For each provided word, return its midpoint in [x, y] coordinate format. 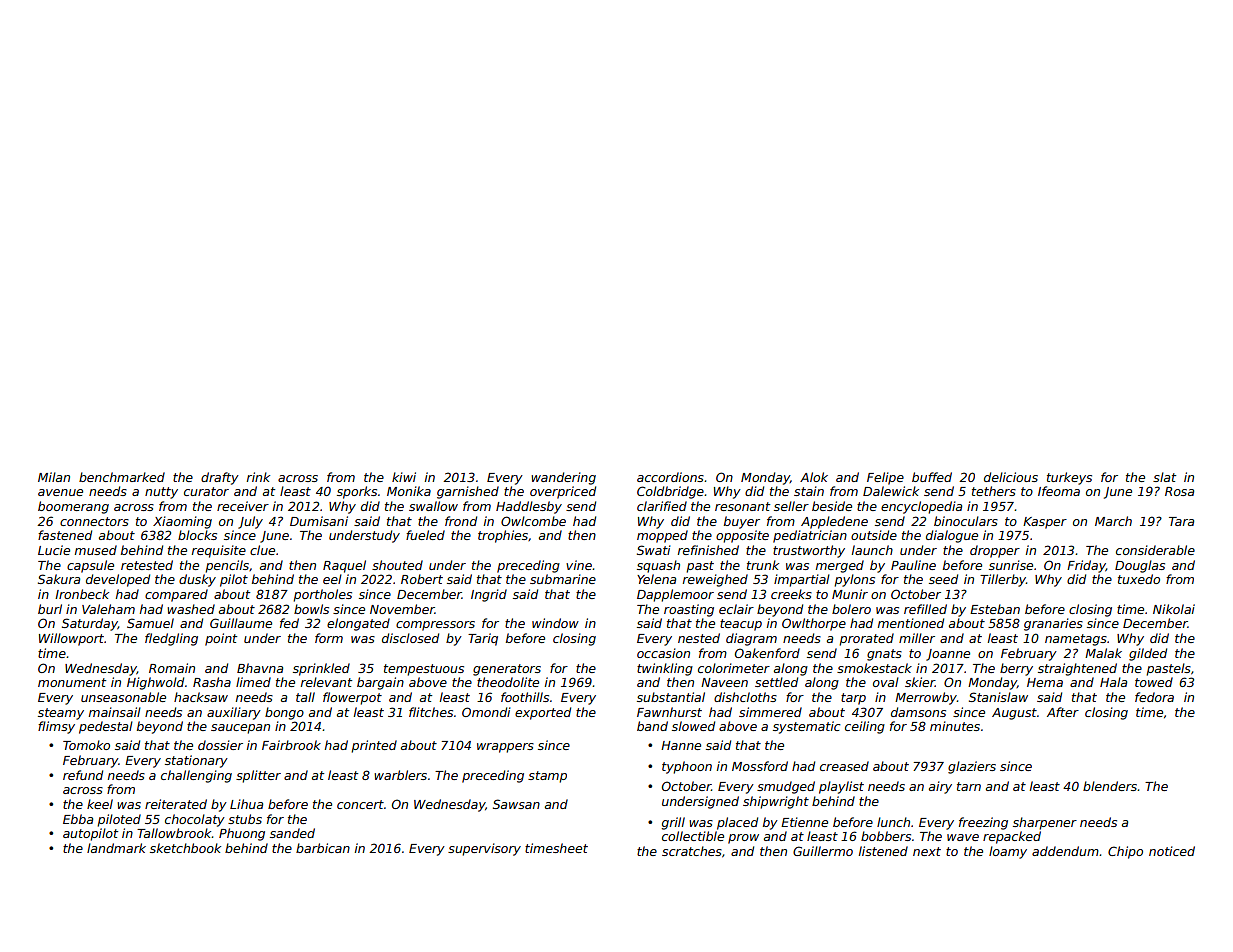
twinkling [665, 669]
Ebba [78, 819]
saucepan [240, 729]
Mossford [760, 766]
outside [874, 535]
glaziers [972, 767]
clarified [662, 506]
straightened [1077, 669]
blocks [197, 535]
